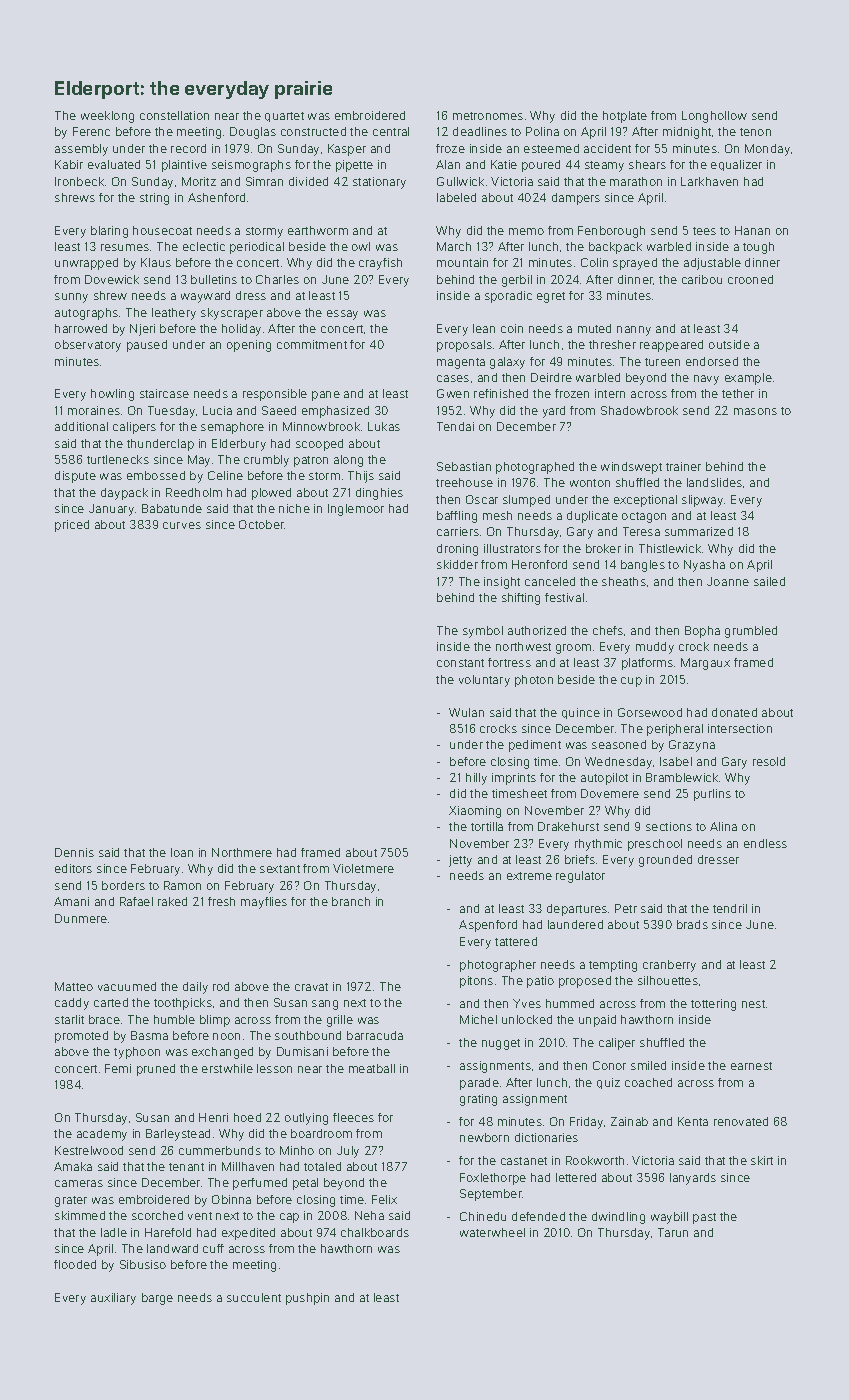  I want to click on blaring, so click(109, 232).
